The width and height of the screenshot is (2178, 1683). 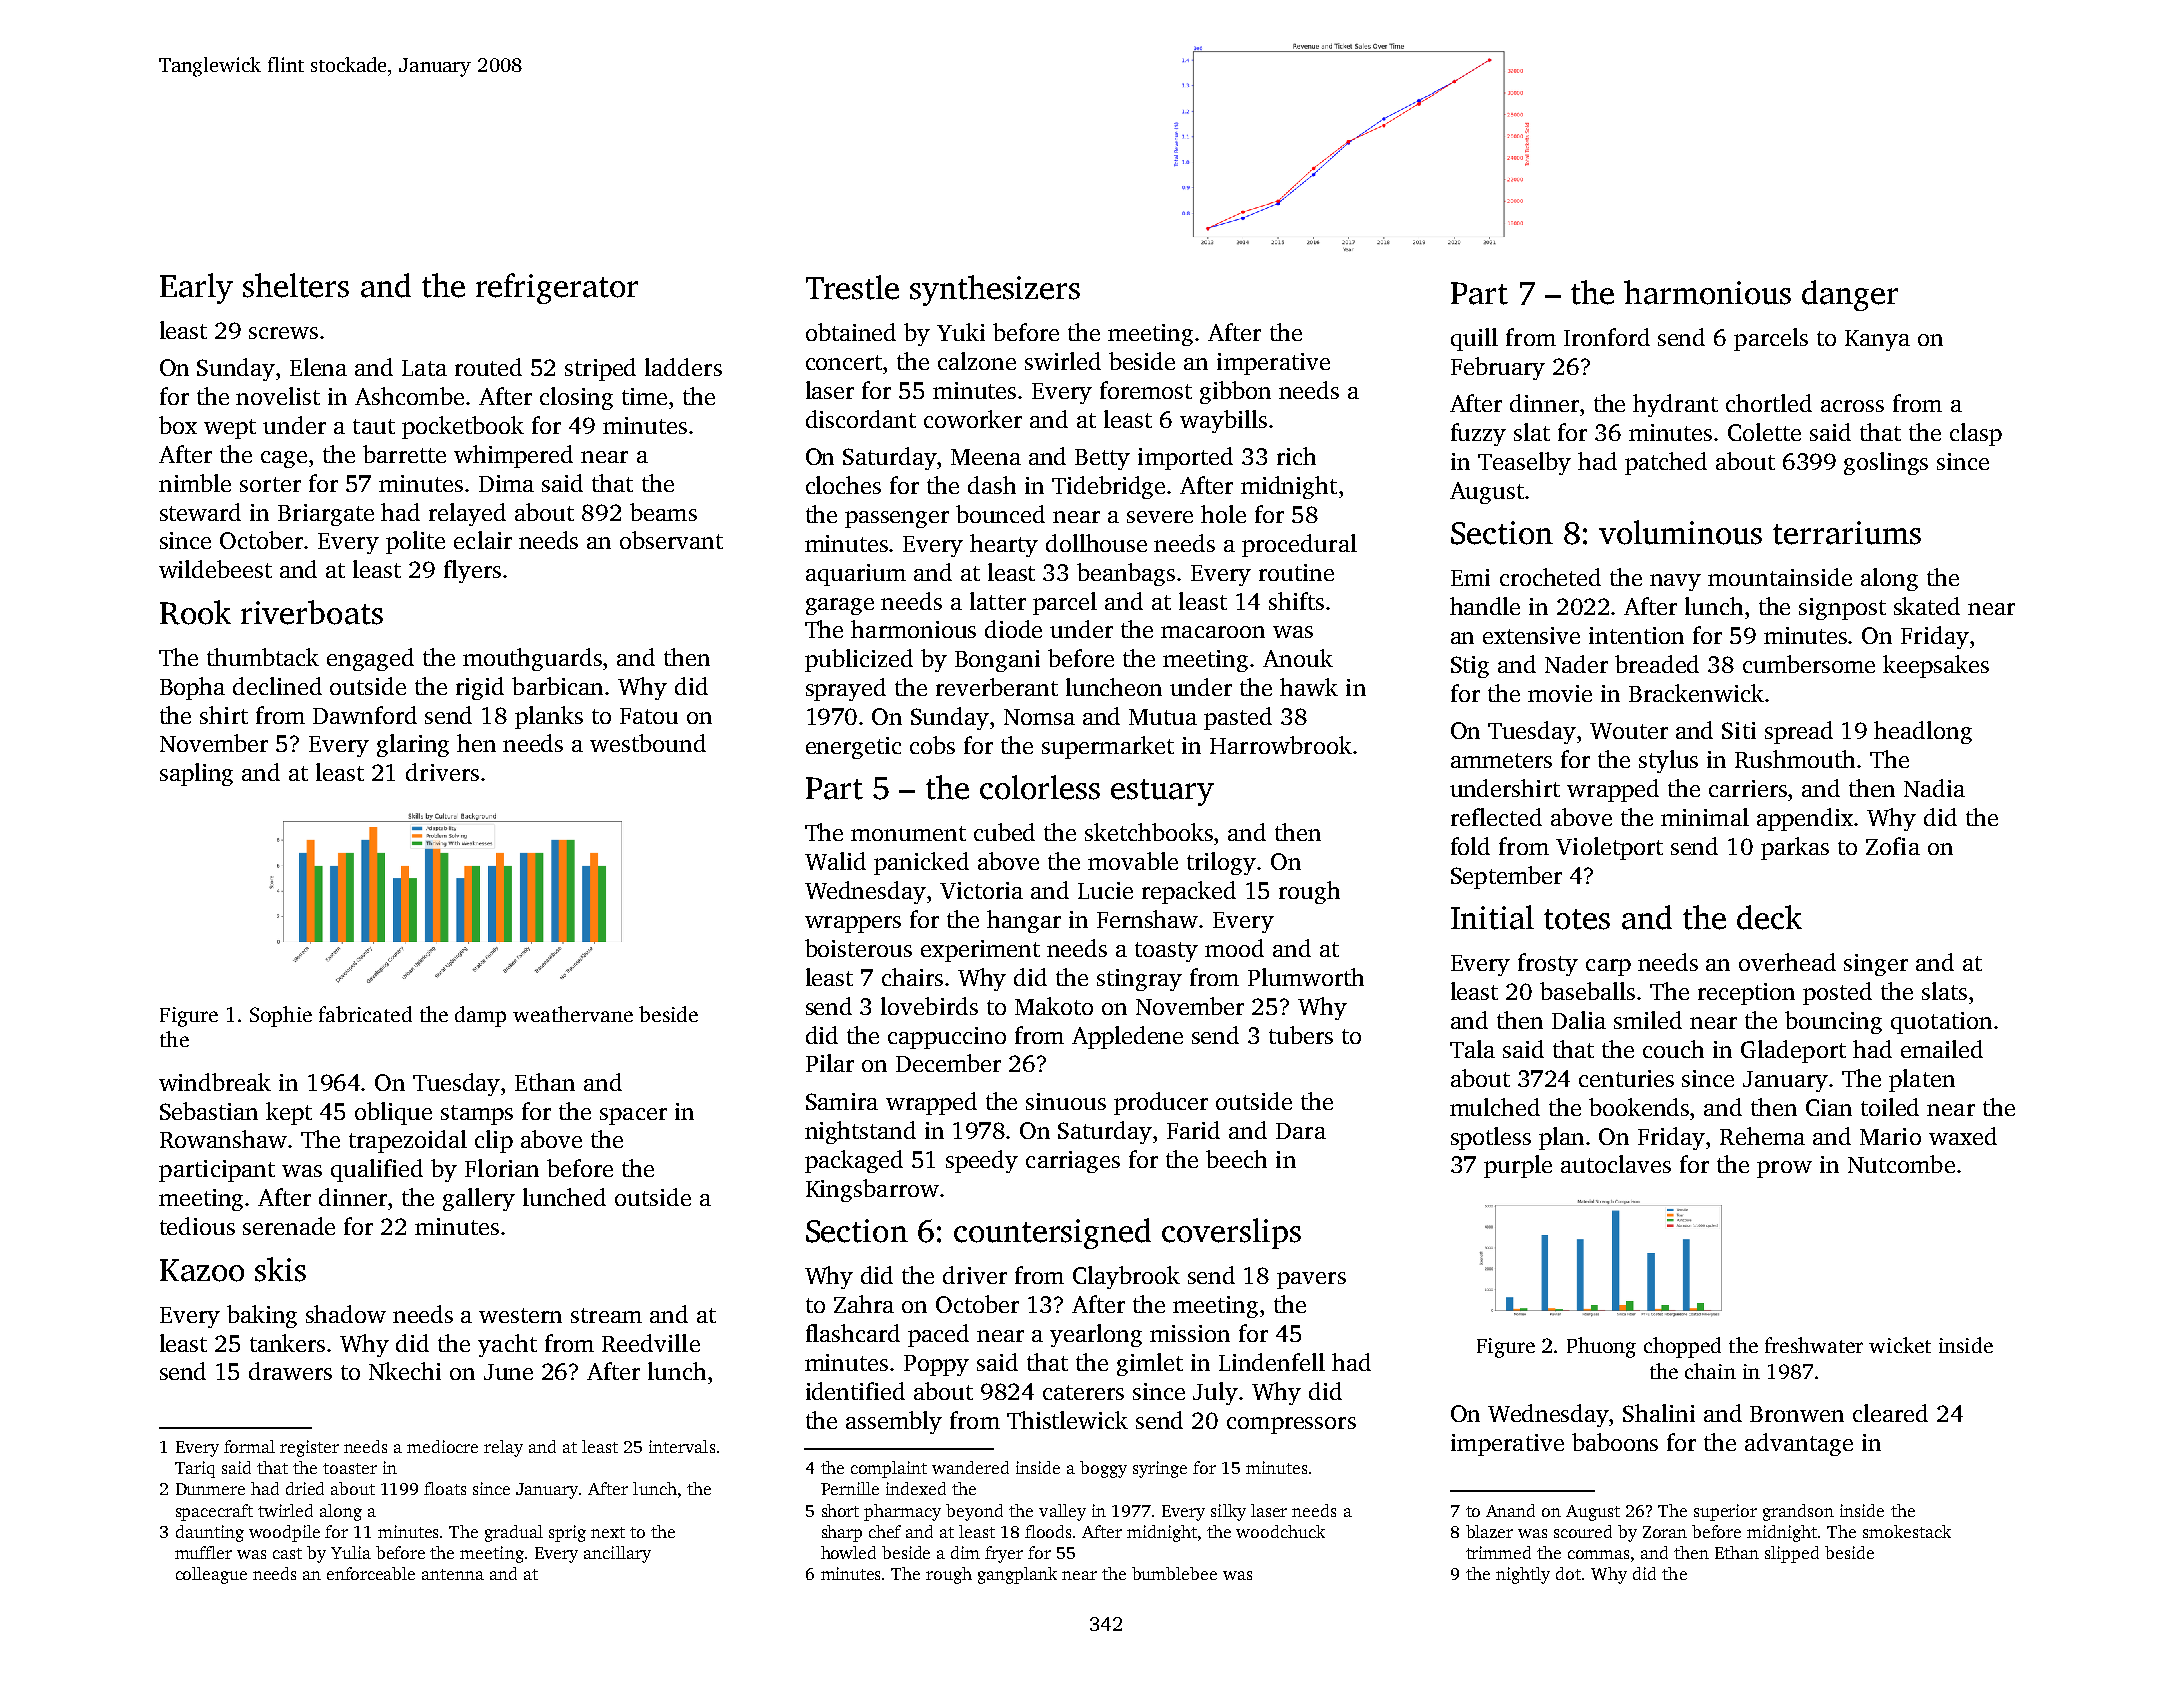 I want to click on ancillary, so click(x=617, y=1554).
